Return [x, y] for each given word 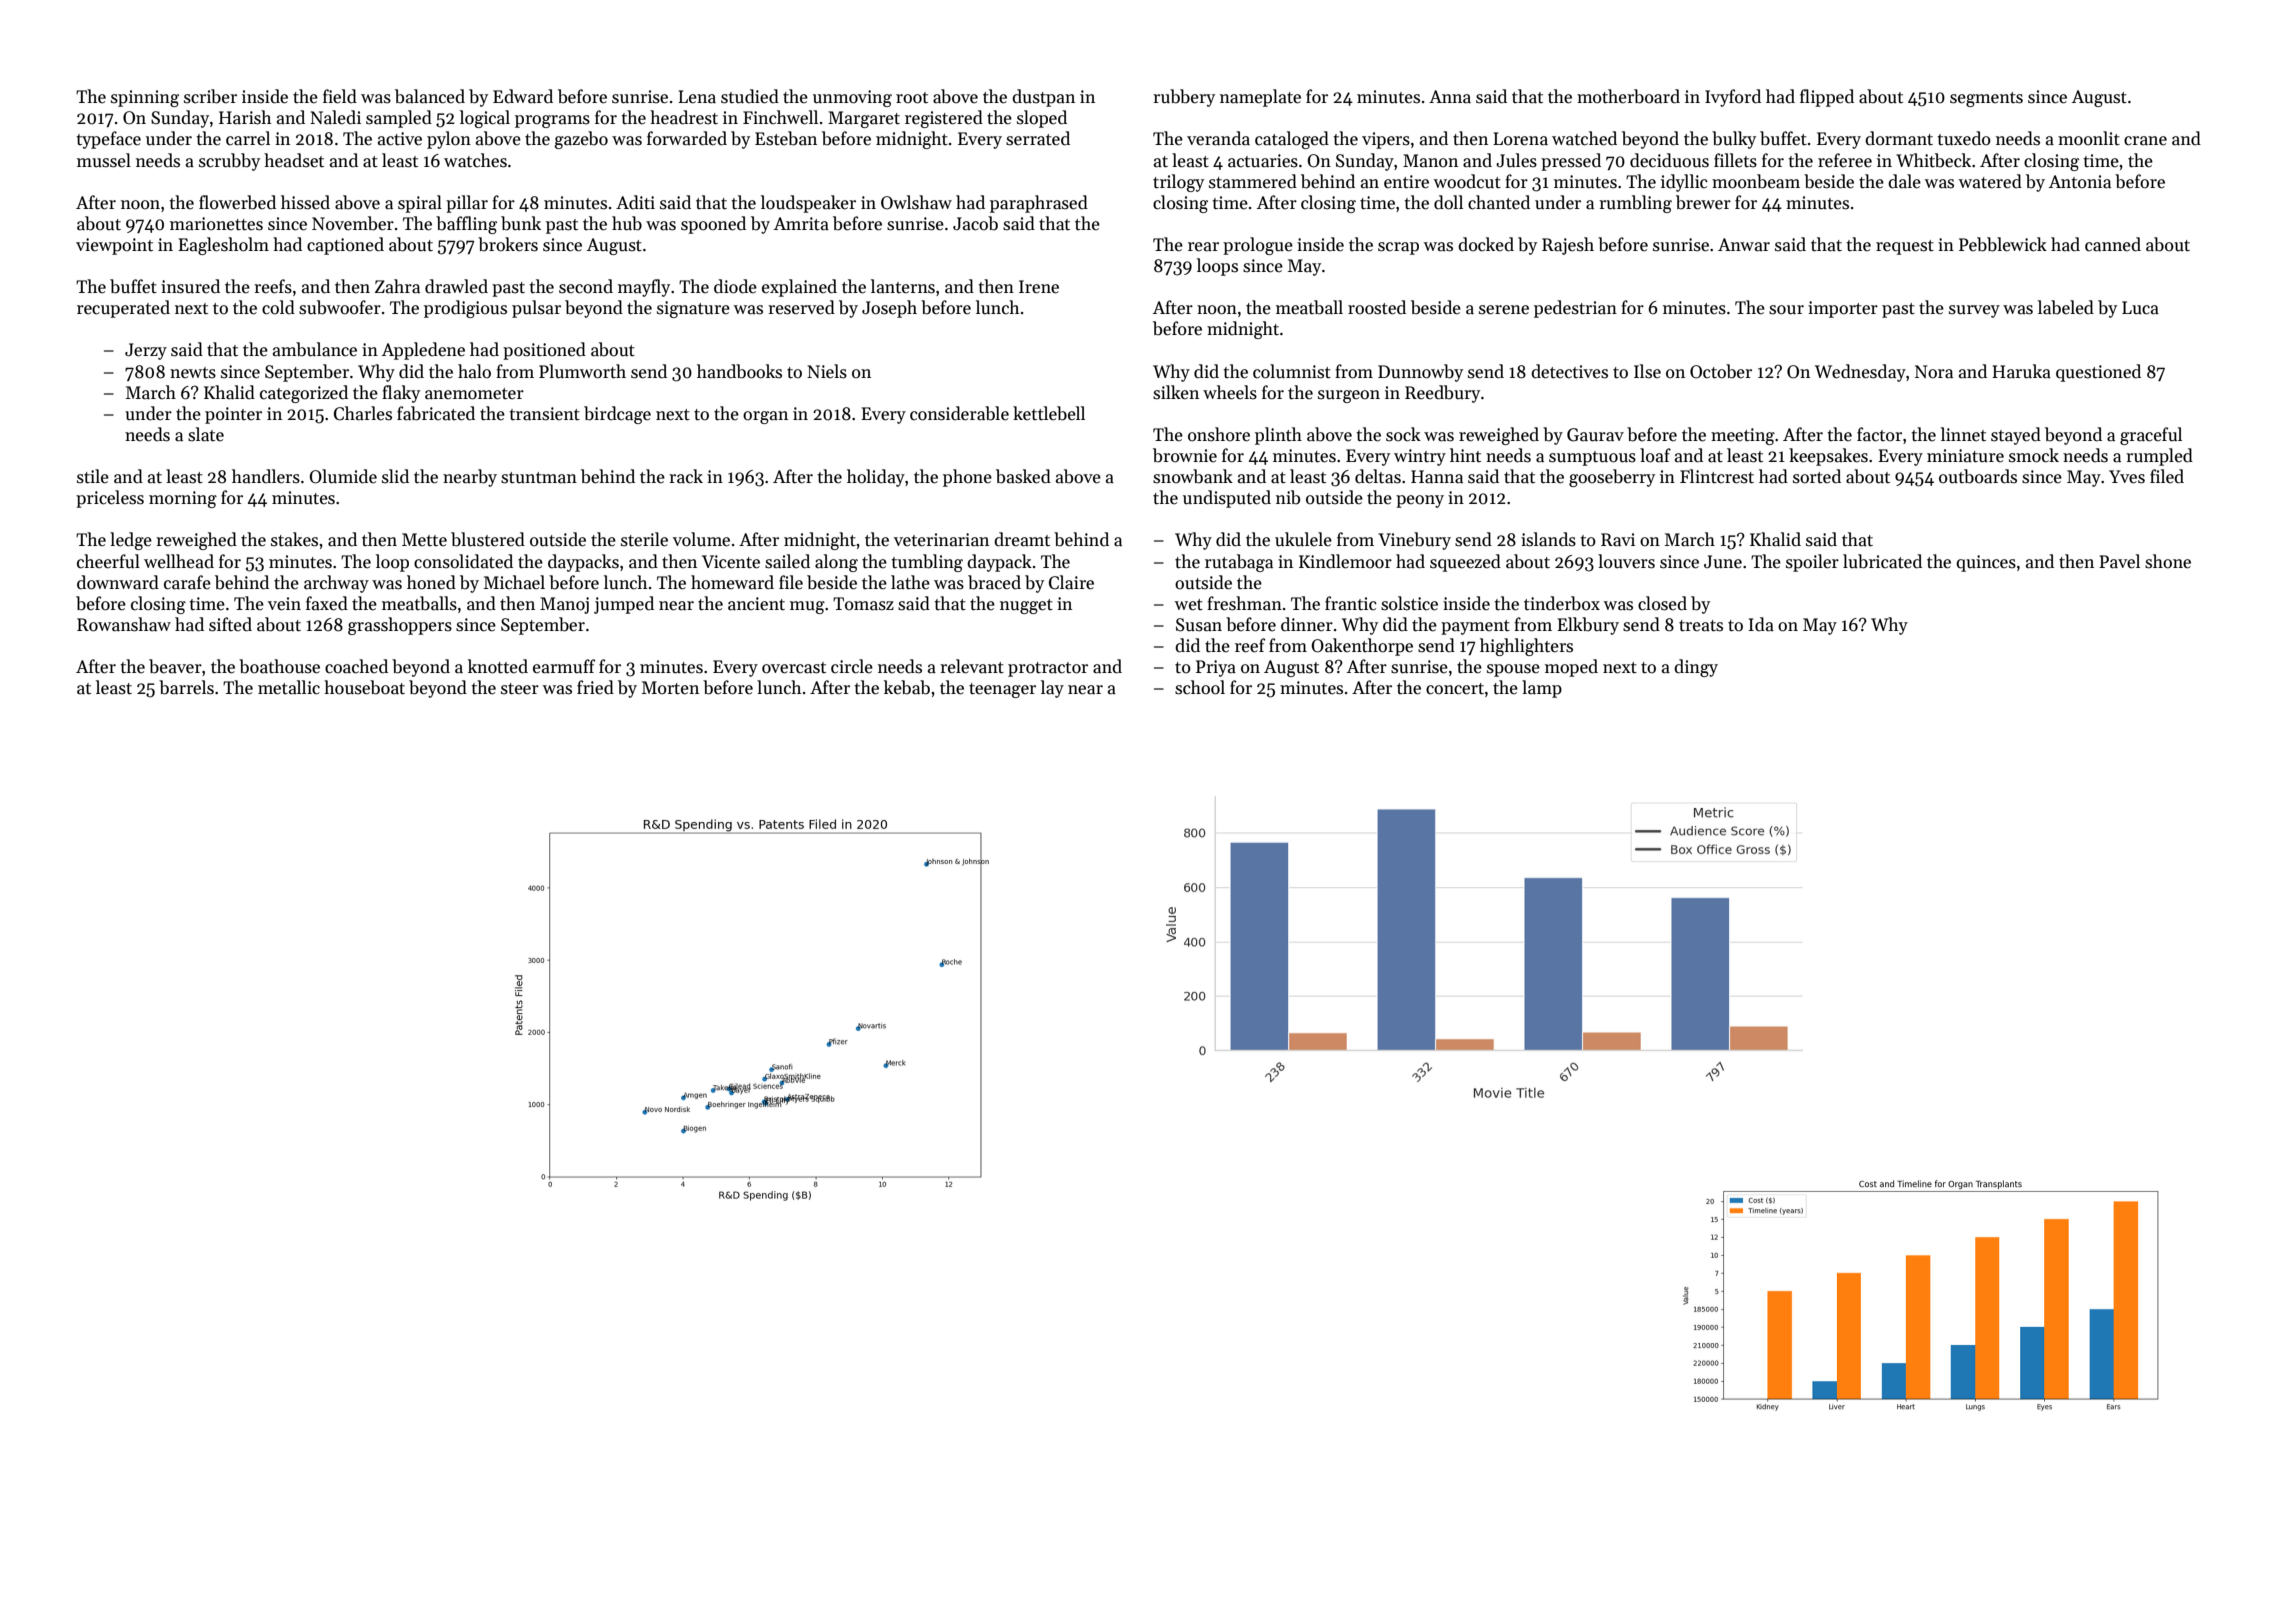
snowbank [1193, 476]
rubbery [1184, 98]
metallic [289, 687]
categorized [304, 394]
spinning [145, 98]
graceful [2151, 436]
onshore [1219, 434]
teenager [1002, 690]
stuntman [539, 478]
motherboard [1628, 96]
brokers [508, 244]
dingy [1696, 668]
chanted [1499, 202]
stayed [2016, 436]
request [1905, 247]
